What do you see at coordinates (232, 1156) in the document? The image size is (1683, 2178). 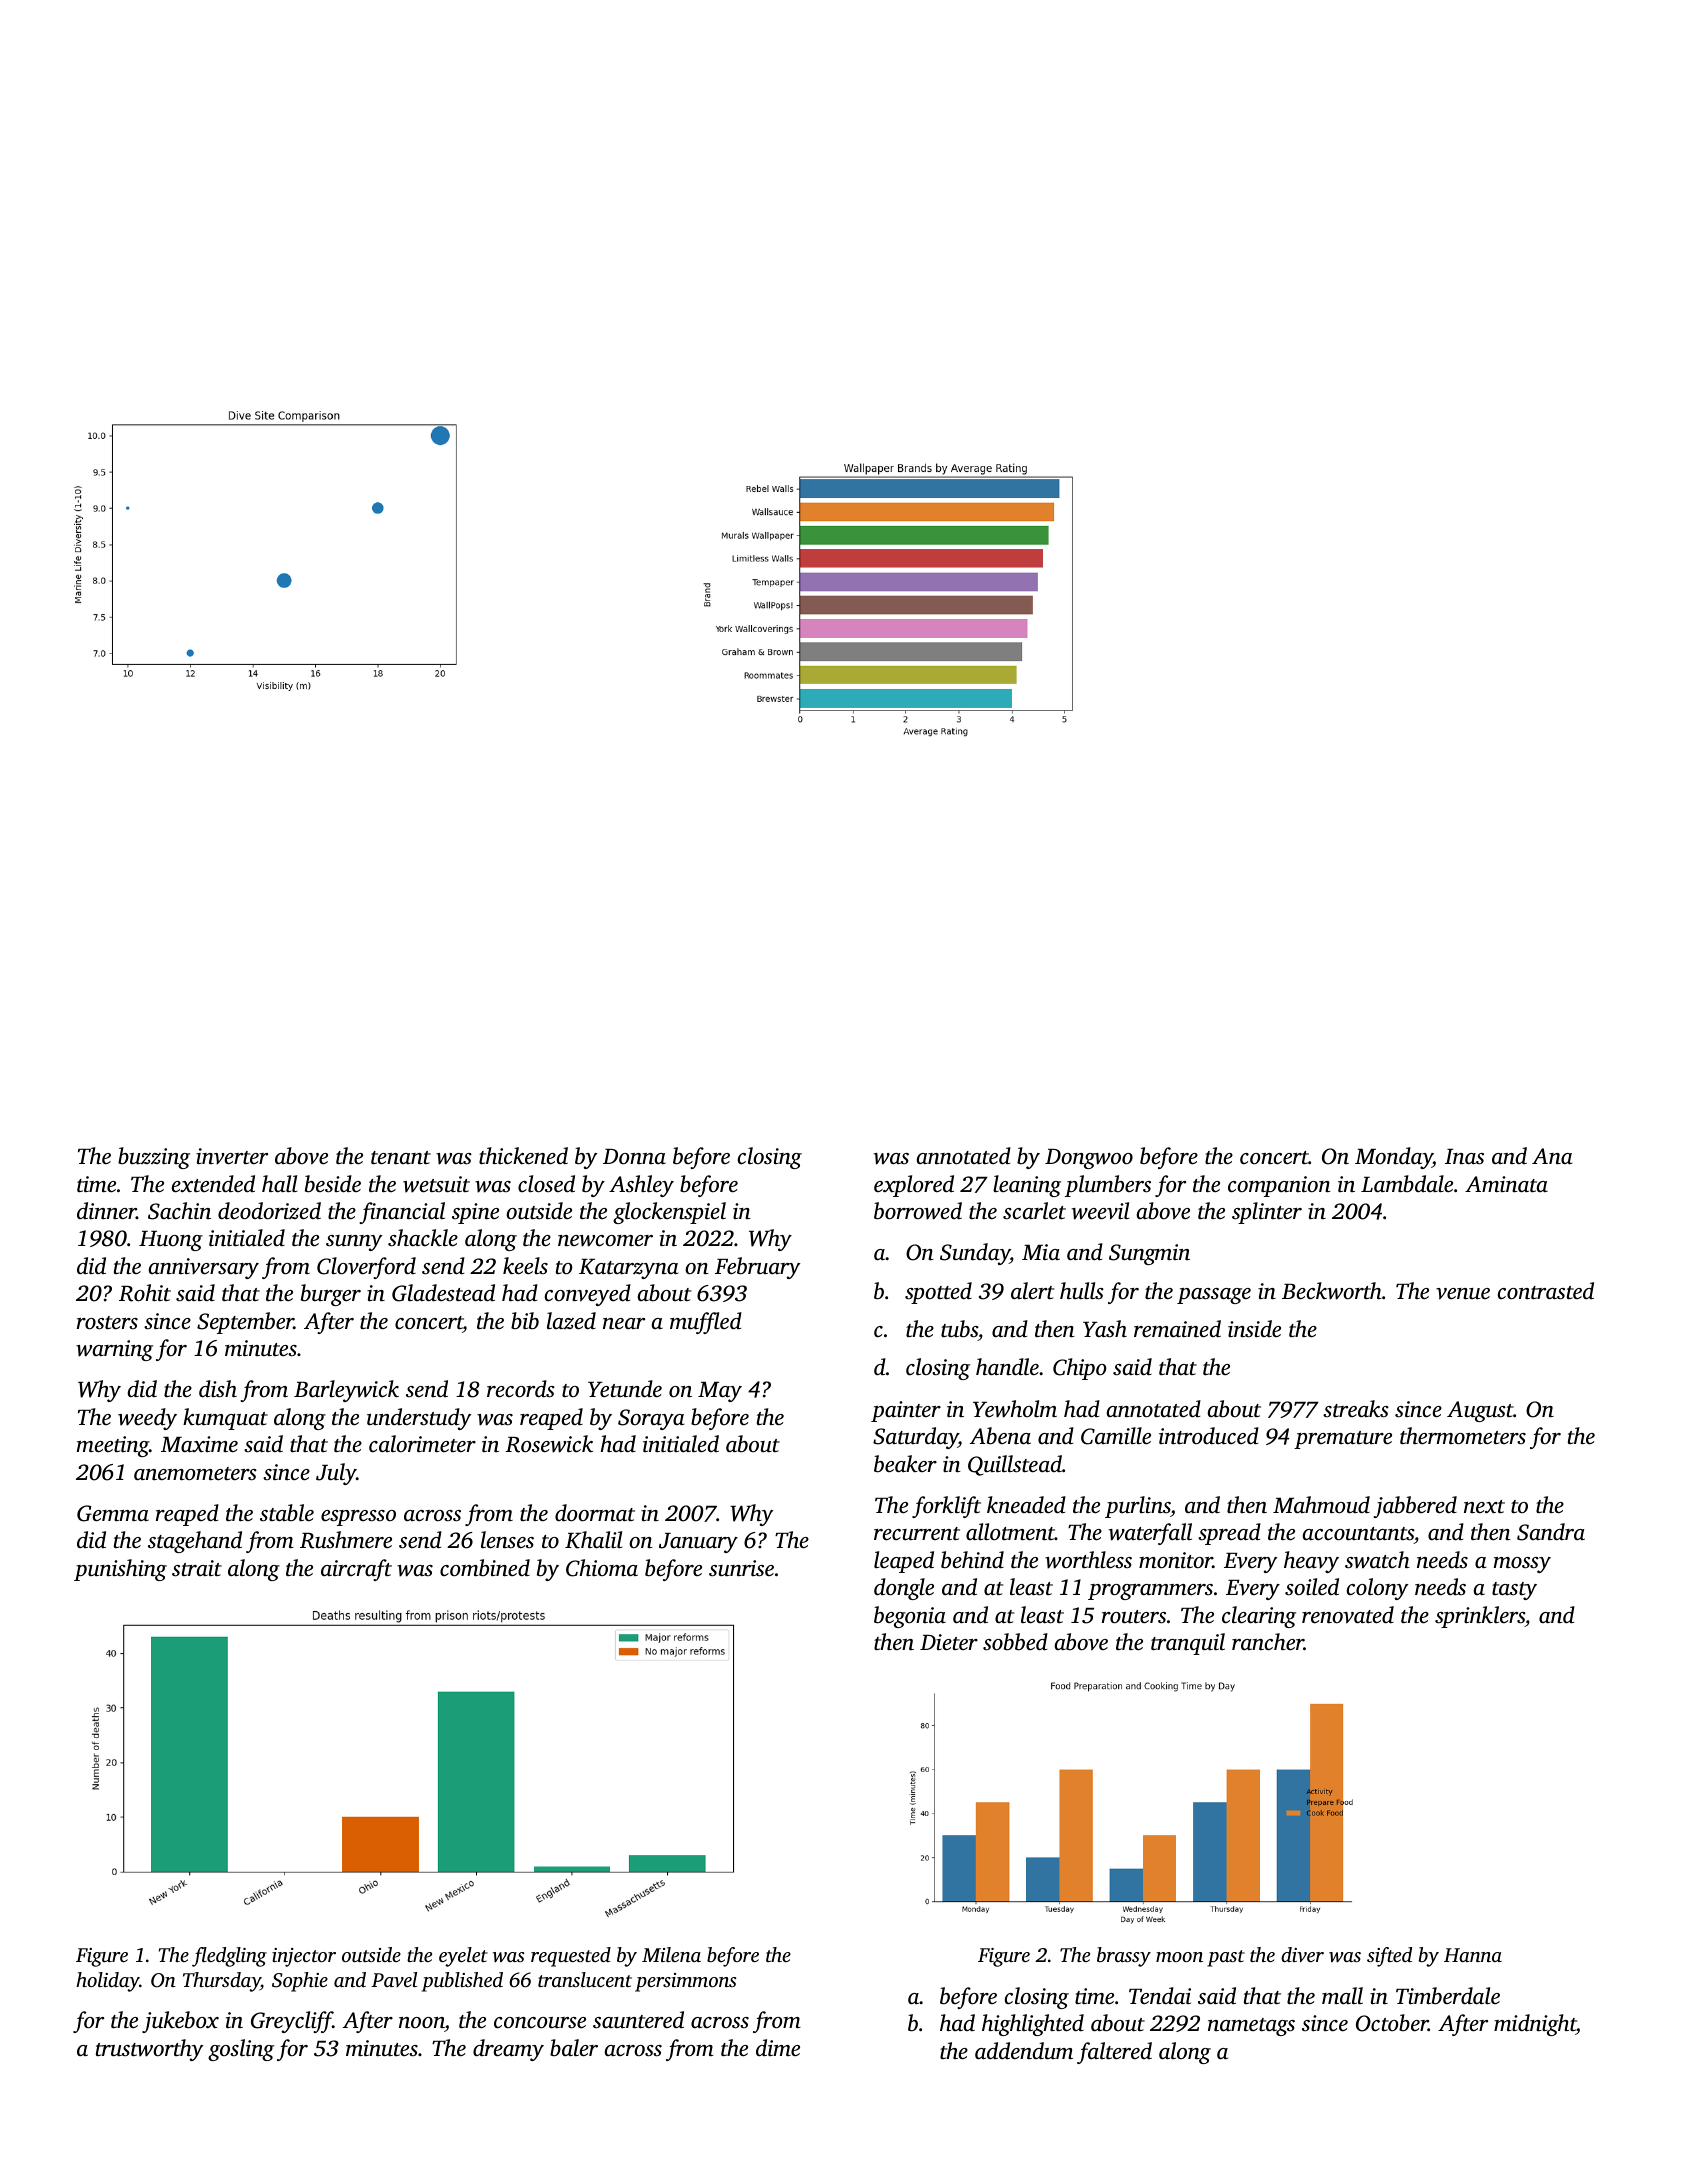 I see `inverter` at bounding box center [232, 1156].
